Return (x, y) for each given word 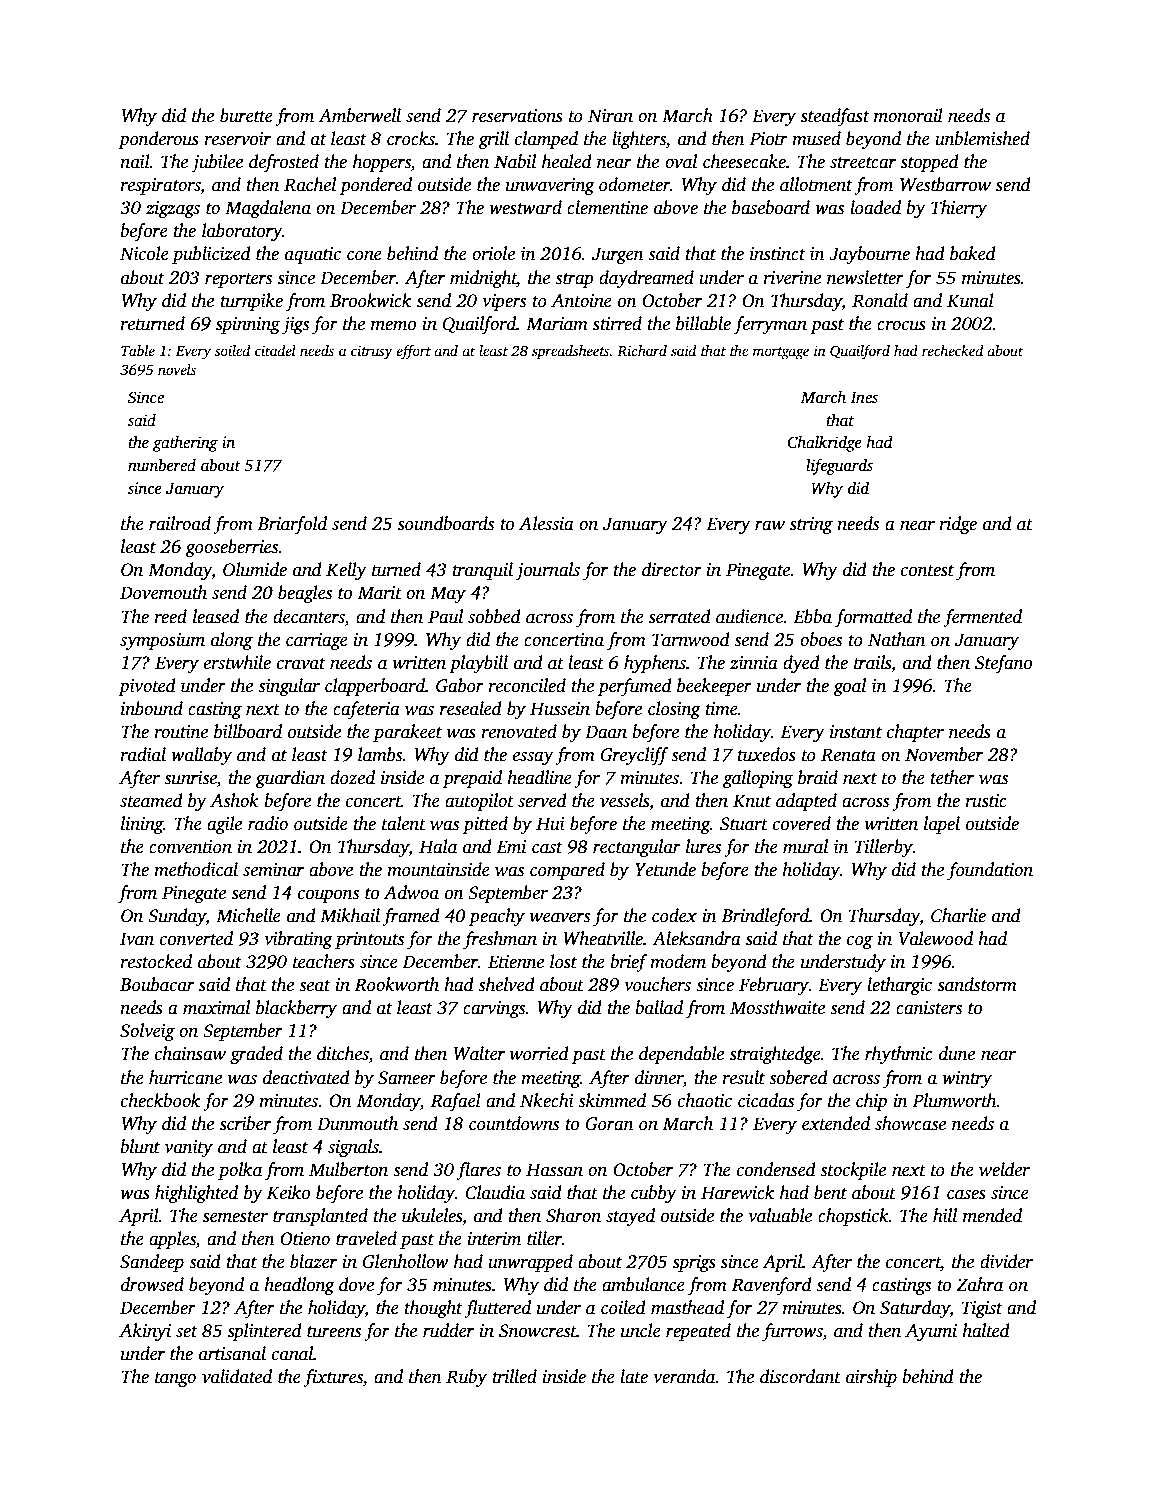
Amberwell (359, 115)
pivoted (147, 687)
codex (674, 915)
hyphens (655, 664)
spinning (248, 325)
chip (871, 1102)
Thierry (959, 209)
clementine (607, 207)
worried (539, 1053)
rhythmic (899, 1055)
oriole (493, 253)
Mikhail (350, 915)
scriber (245, 1123)
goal (849, 687)
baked (973, 253)
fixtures (333, 1378)
